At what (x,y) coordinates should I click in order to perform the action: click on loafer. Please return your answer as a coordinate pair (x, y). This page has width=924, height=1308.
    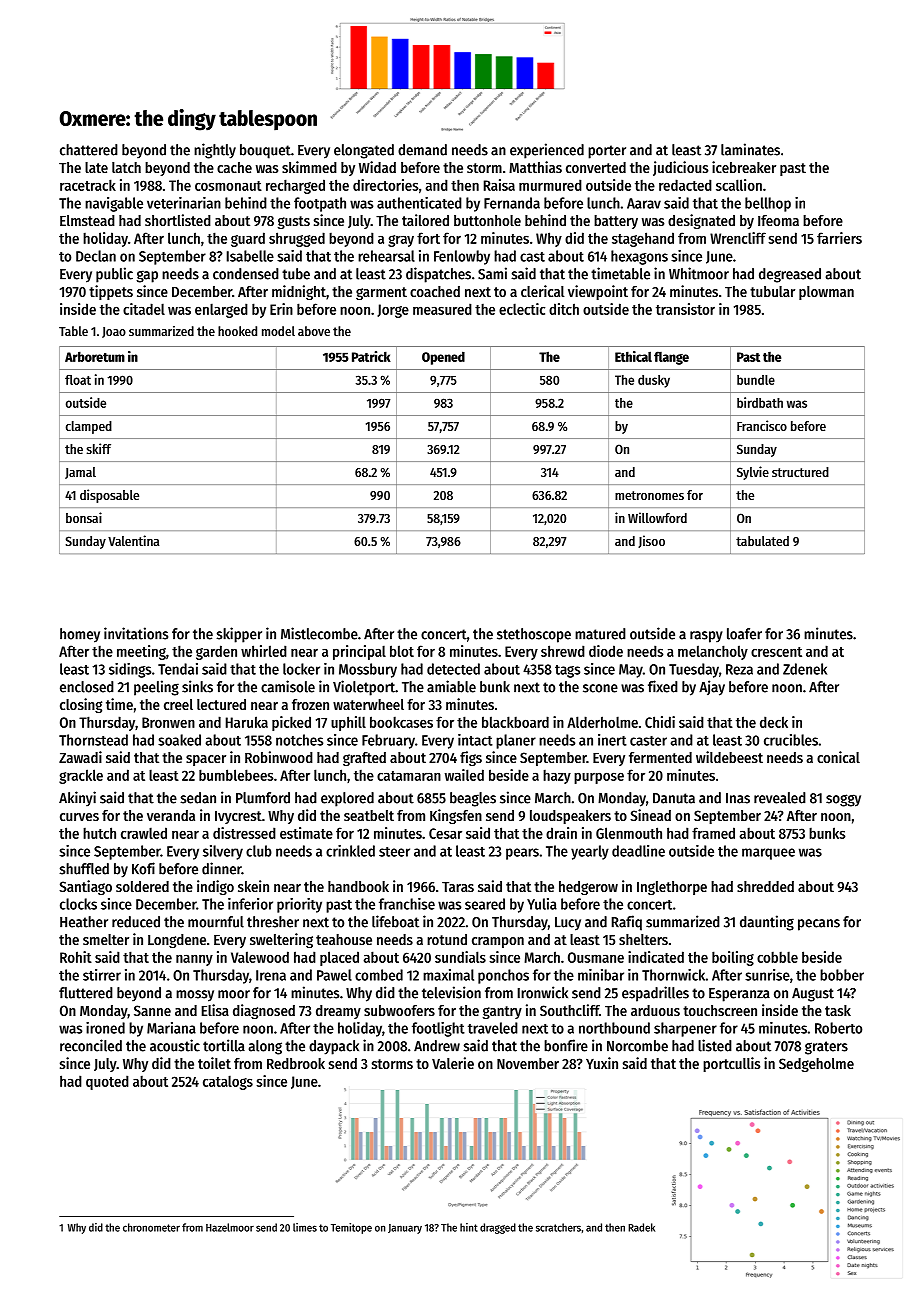
    Looking at the image, I should click on (744, 634).
